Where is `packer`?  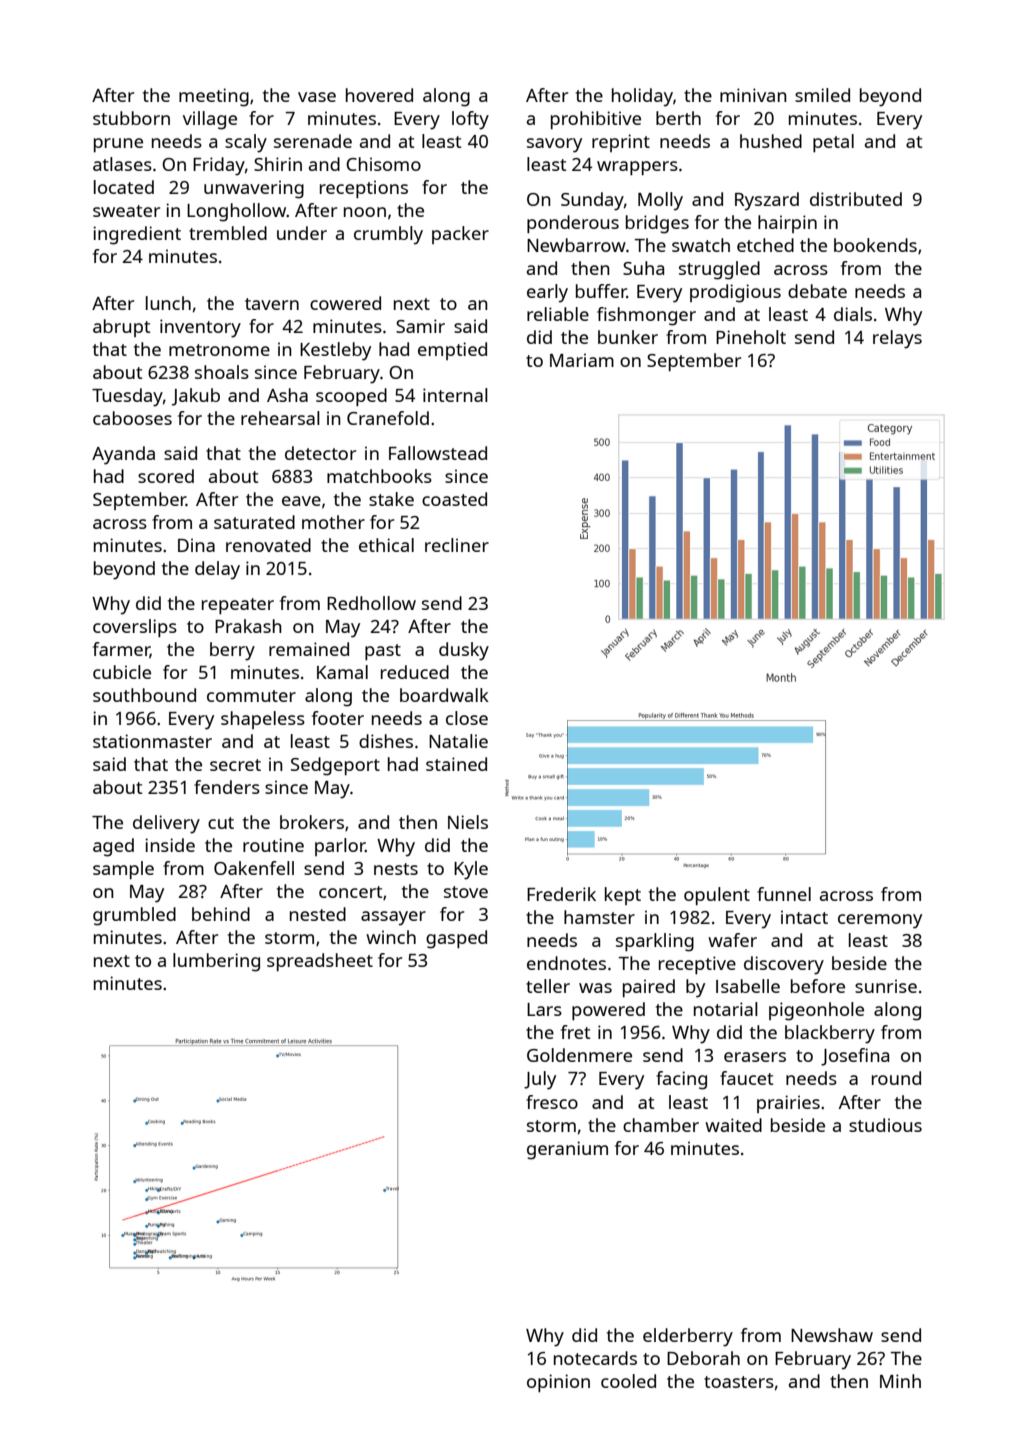 packer is located at coordinates (460, 235).
